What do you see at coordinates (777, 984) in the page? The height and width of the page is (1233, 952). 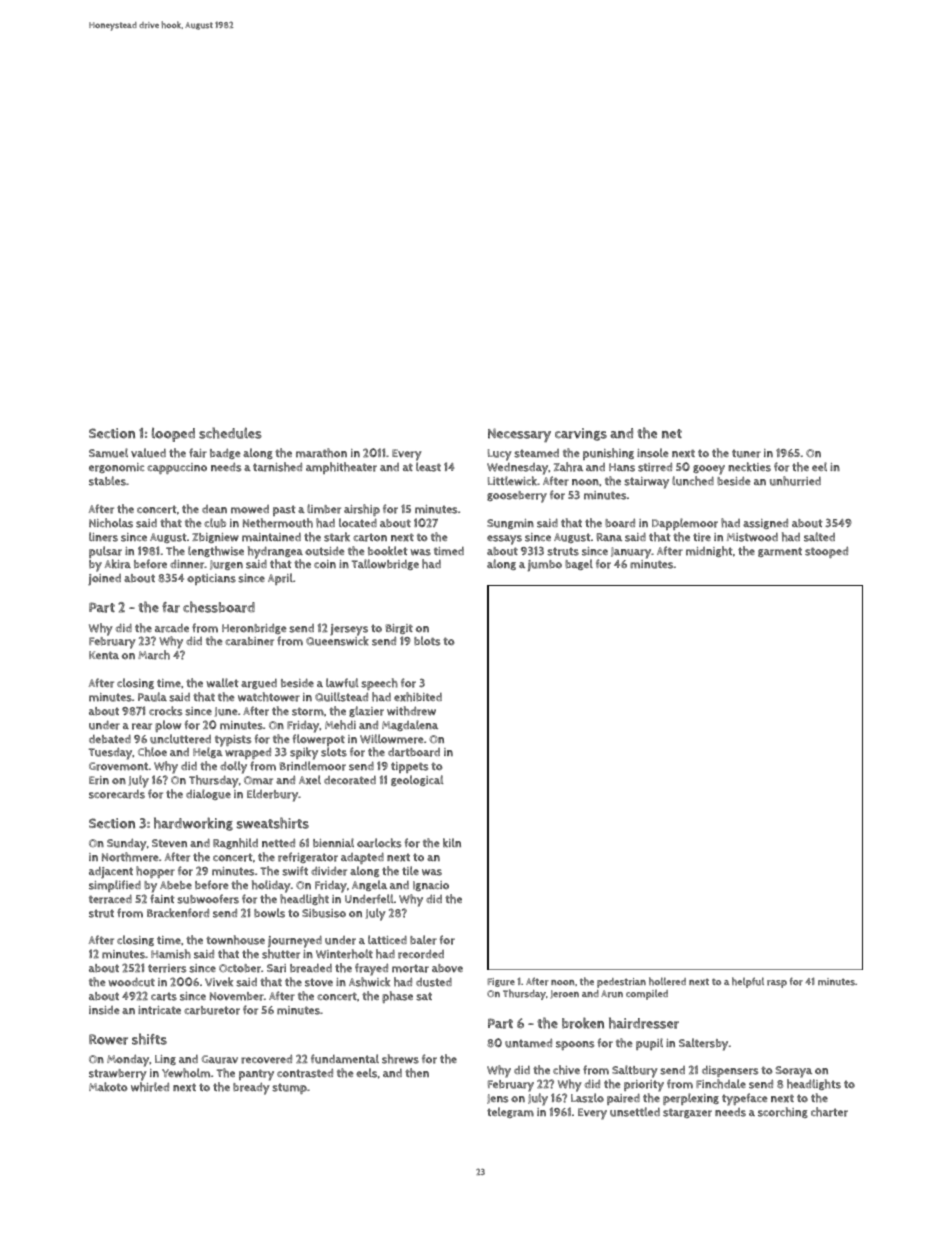 I see `rasp` at bounding box center [777, 984].
